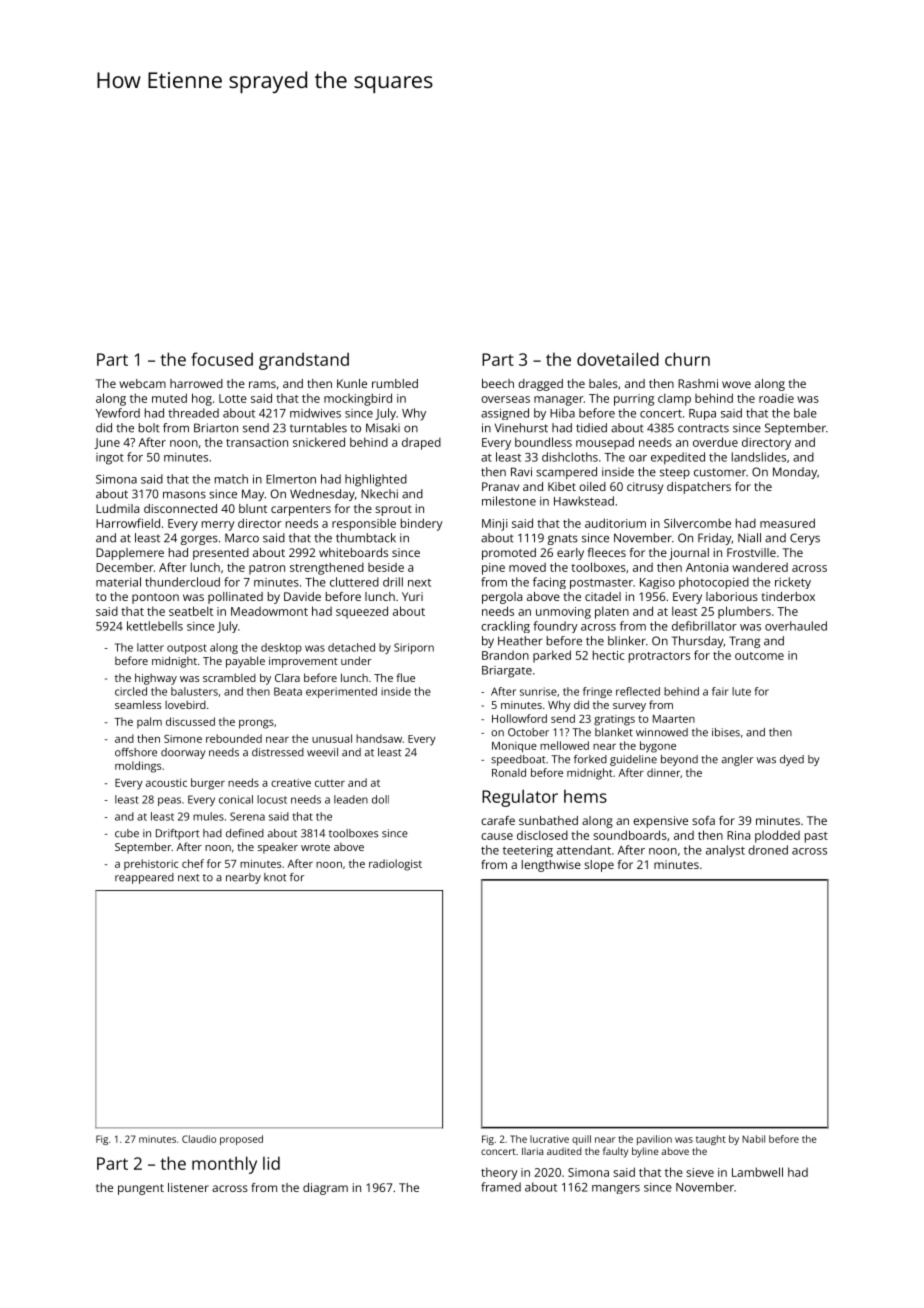 The image size is (924, 1308). I want to click on dovetailed, so click(618, 359).
